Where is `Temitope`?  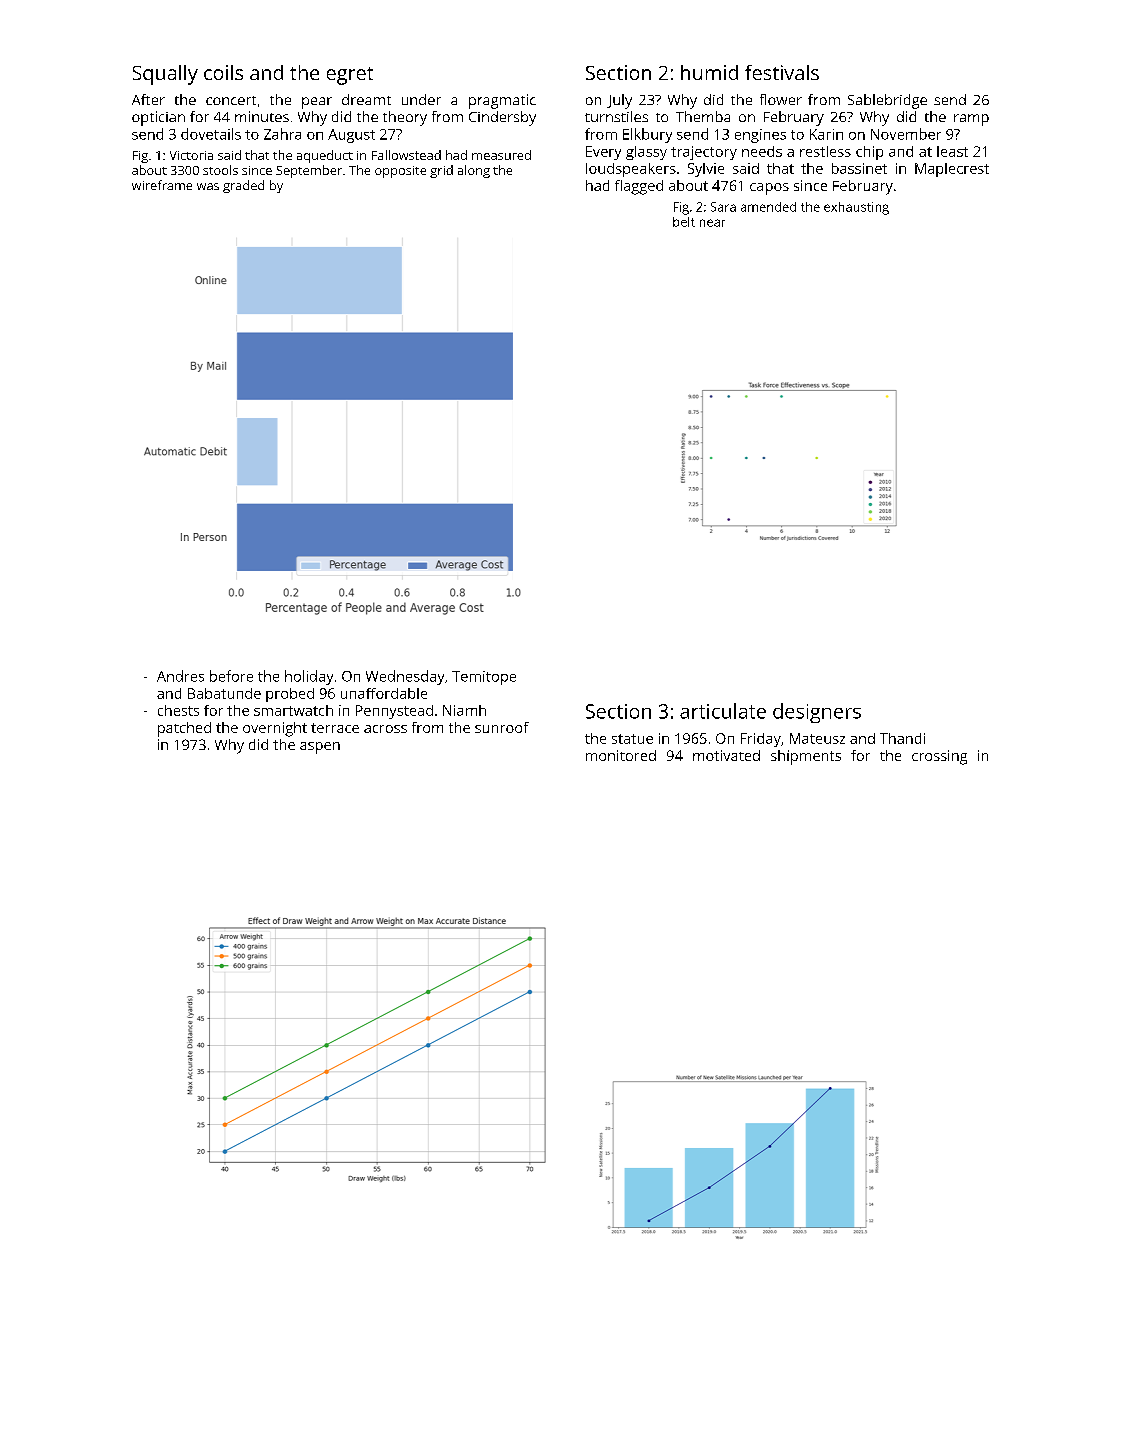
Temitope is located at coordinates (484, 678).
